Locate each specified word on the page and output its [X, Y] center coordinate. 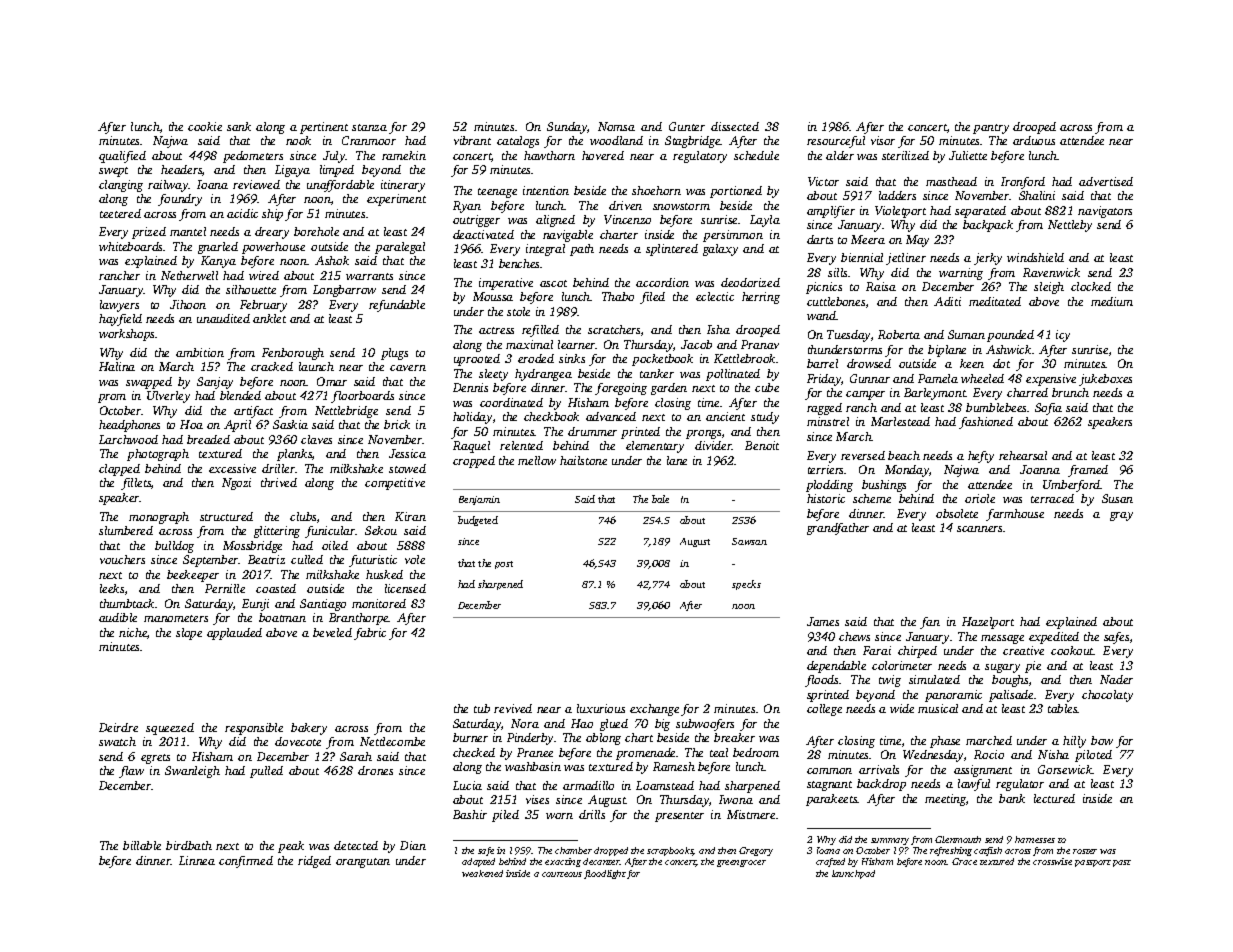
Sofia [1048, 409]
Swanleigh [192, 772]
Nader [1116, 679]
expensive [1051, 380]
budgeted [478, 521]
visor [883, 140]
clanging [121, 186]
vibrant [472, 140]
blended [240, 395]
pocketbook [662, 360]
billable [142, 845]
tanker [657, 373]
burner [470, 737]
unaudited [223, 318]
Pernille [225, 588]
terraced [1052, 498]
